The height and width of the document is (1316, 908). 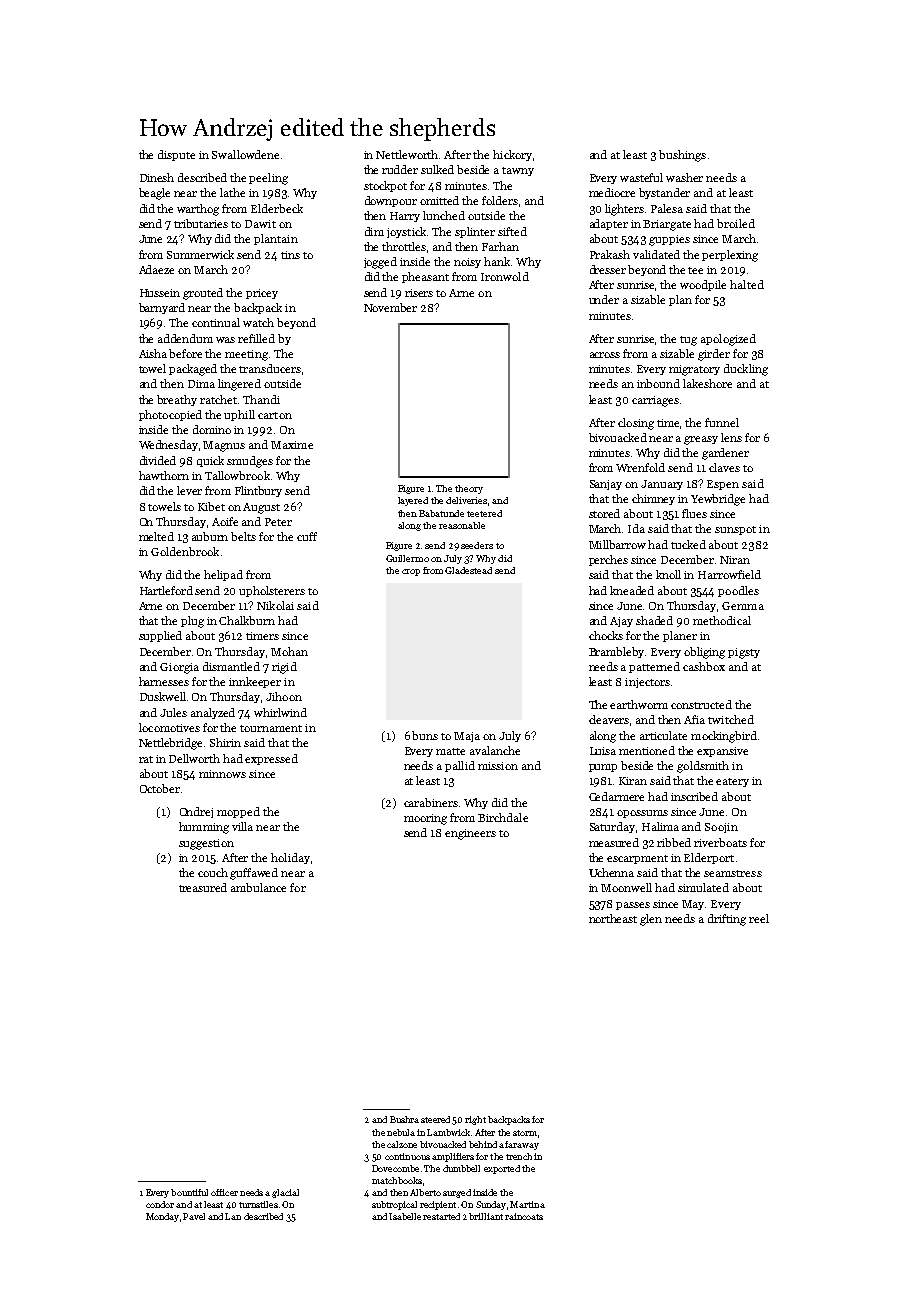 I want to click on Hussein, so click(x=160, y=293).
